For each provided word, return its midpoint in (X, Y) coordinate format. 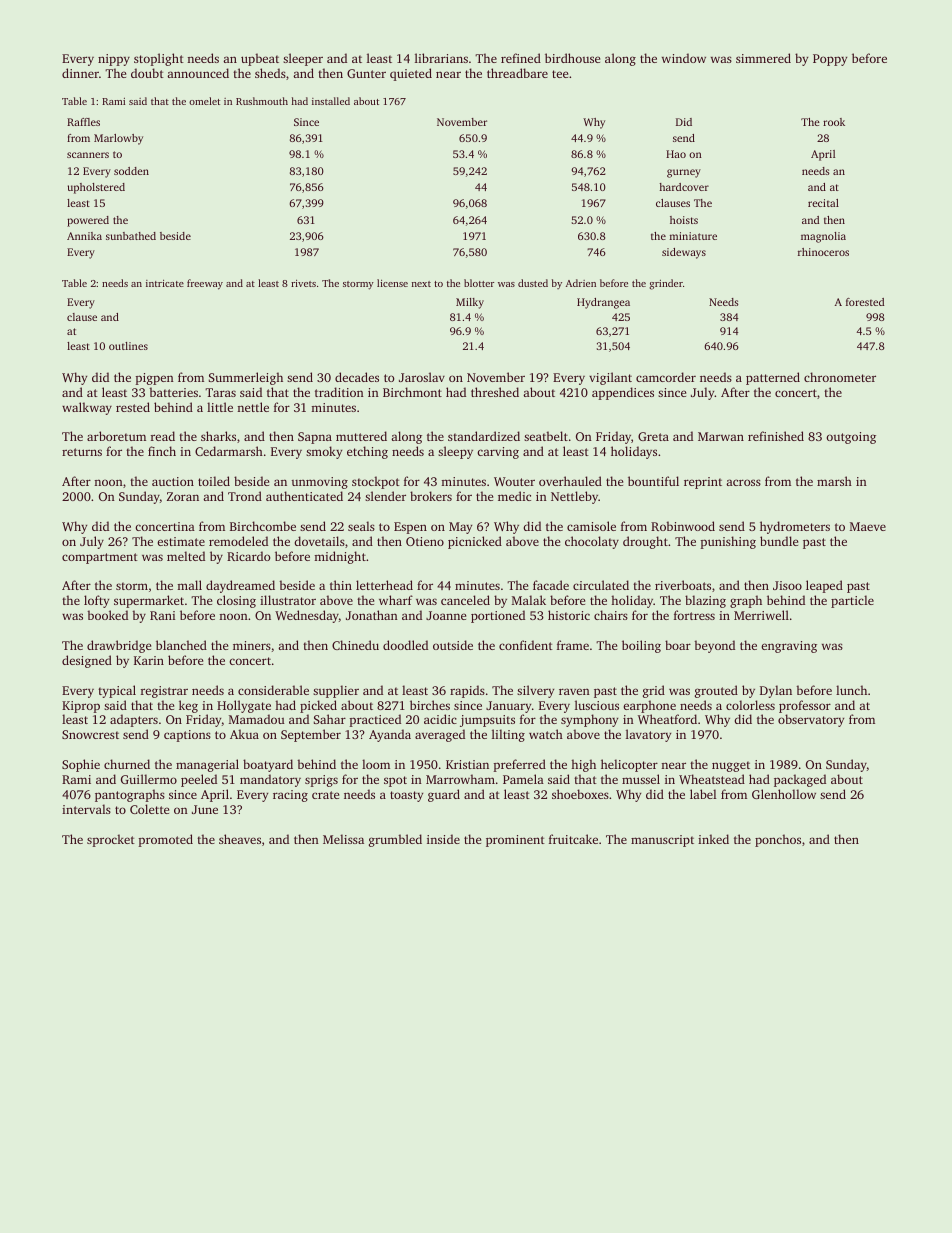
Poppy (830, 60)
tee (560, 74)
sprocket (111, 840)
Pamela (523, 779)
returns (82, 452)
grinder (666, 284)
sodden (131, 171)
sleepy (455, 452)
